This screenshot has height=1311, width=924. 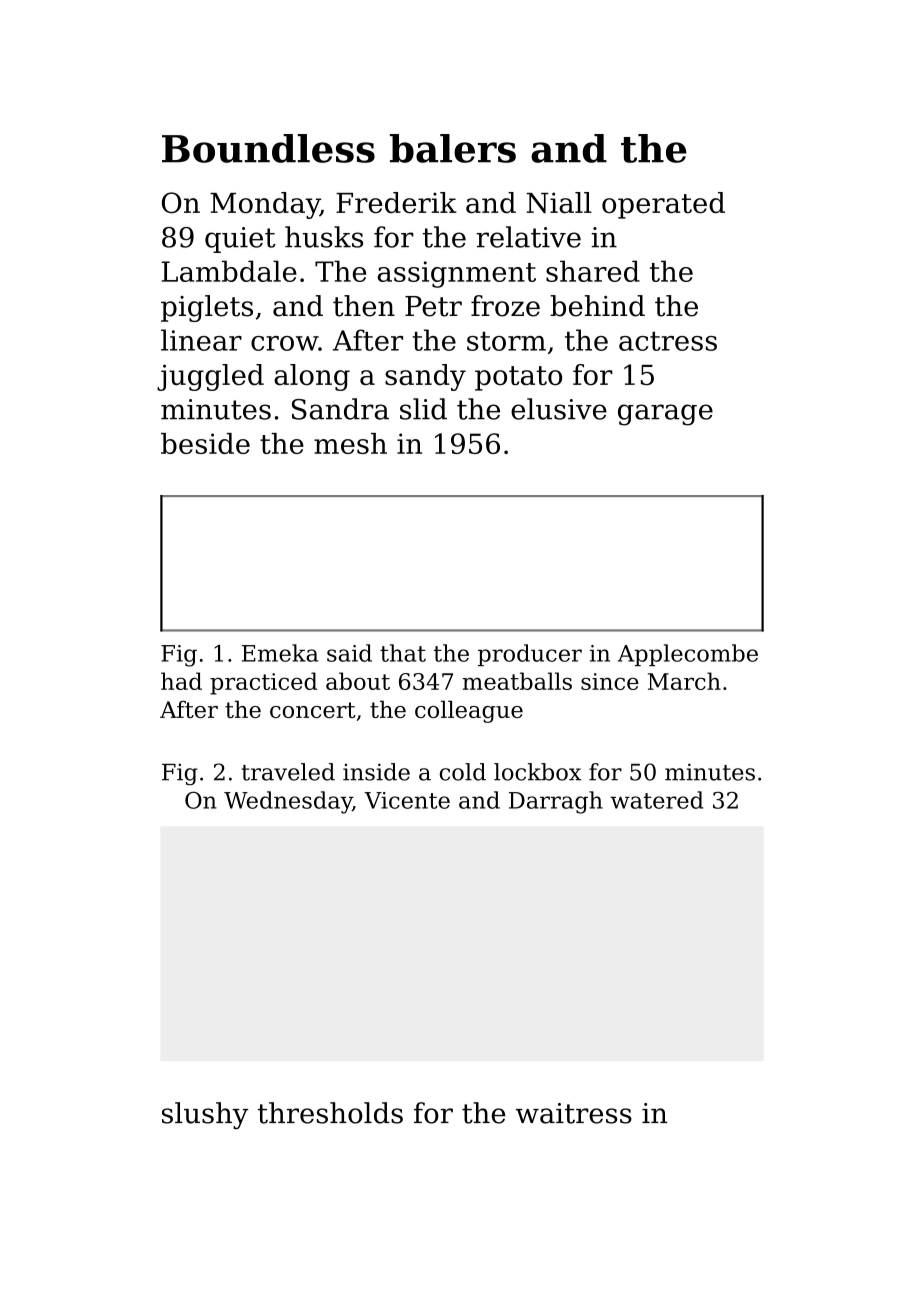 What do you see at coordinates (268, 148) in the screenshot?
I see `Boundless` at bounding box center [268, 148].
